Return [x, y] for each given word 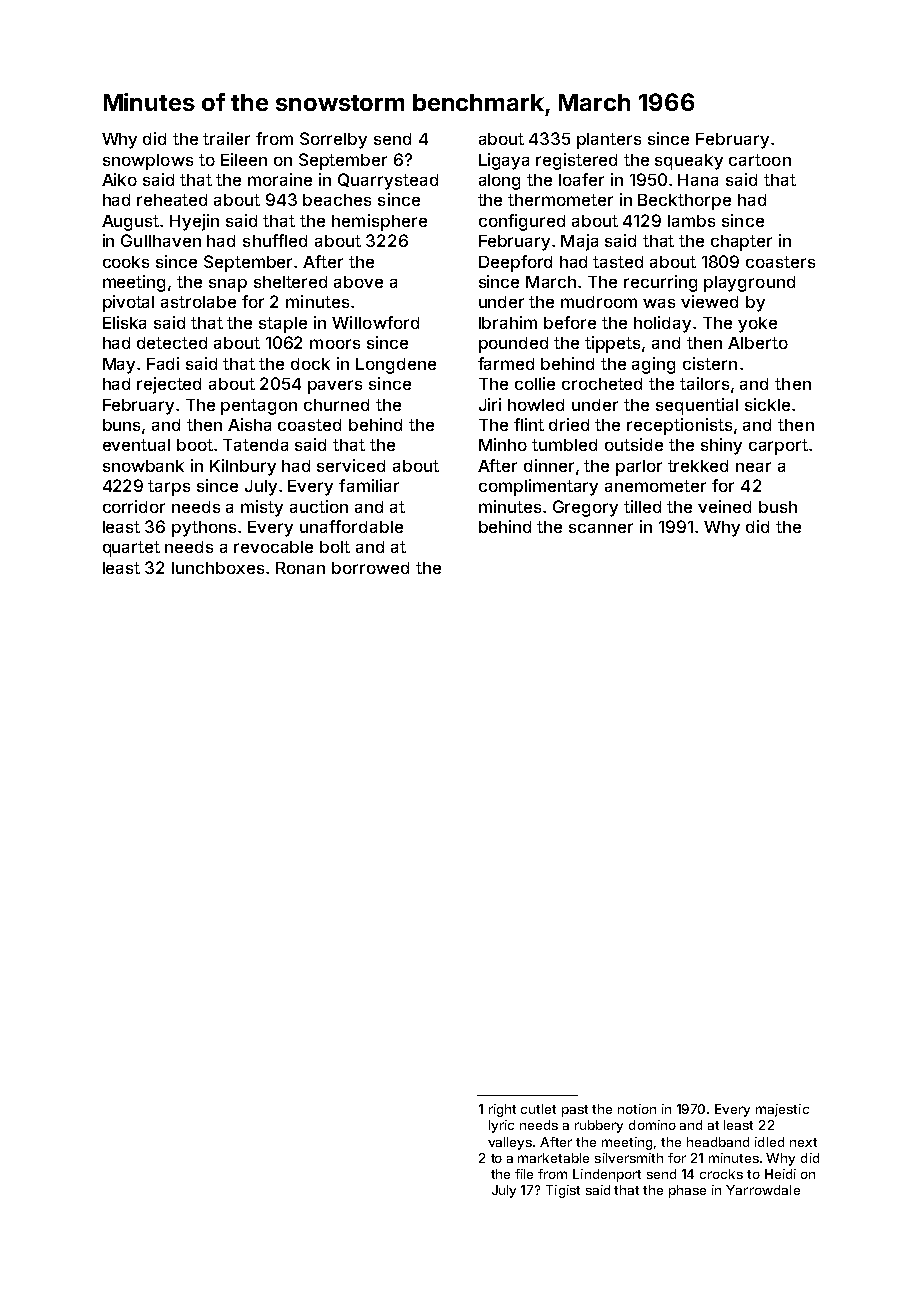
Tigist [563, 1191]
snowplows [148, 162]
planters [609, 141]
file [524, 1174]
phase [687, 1191]
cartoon [760, 160]
